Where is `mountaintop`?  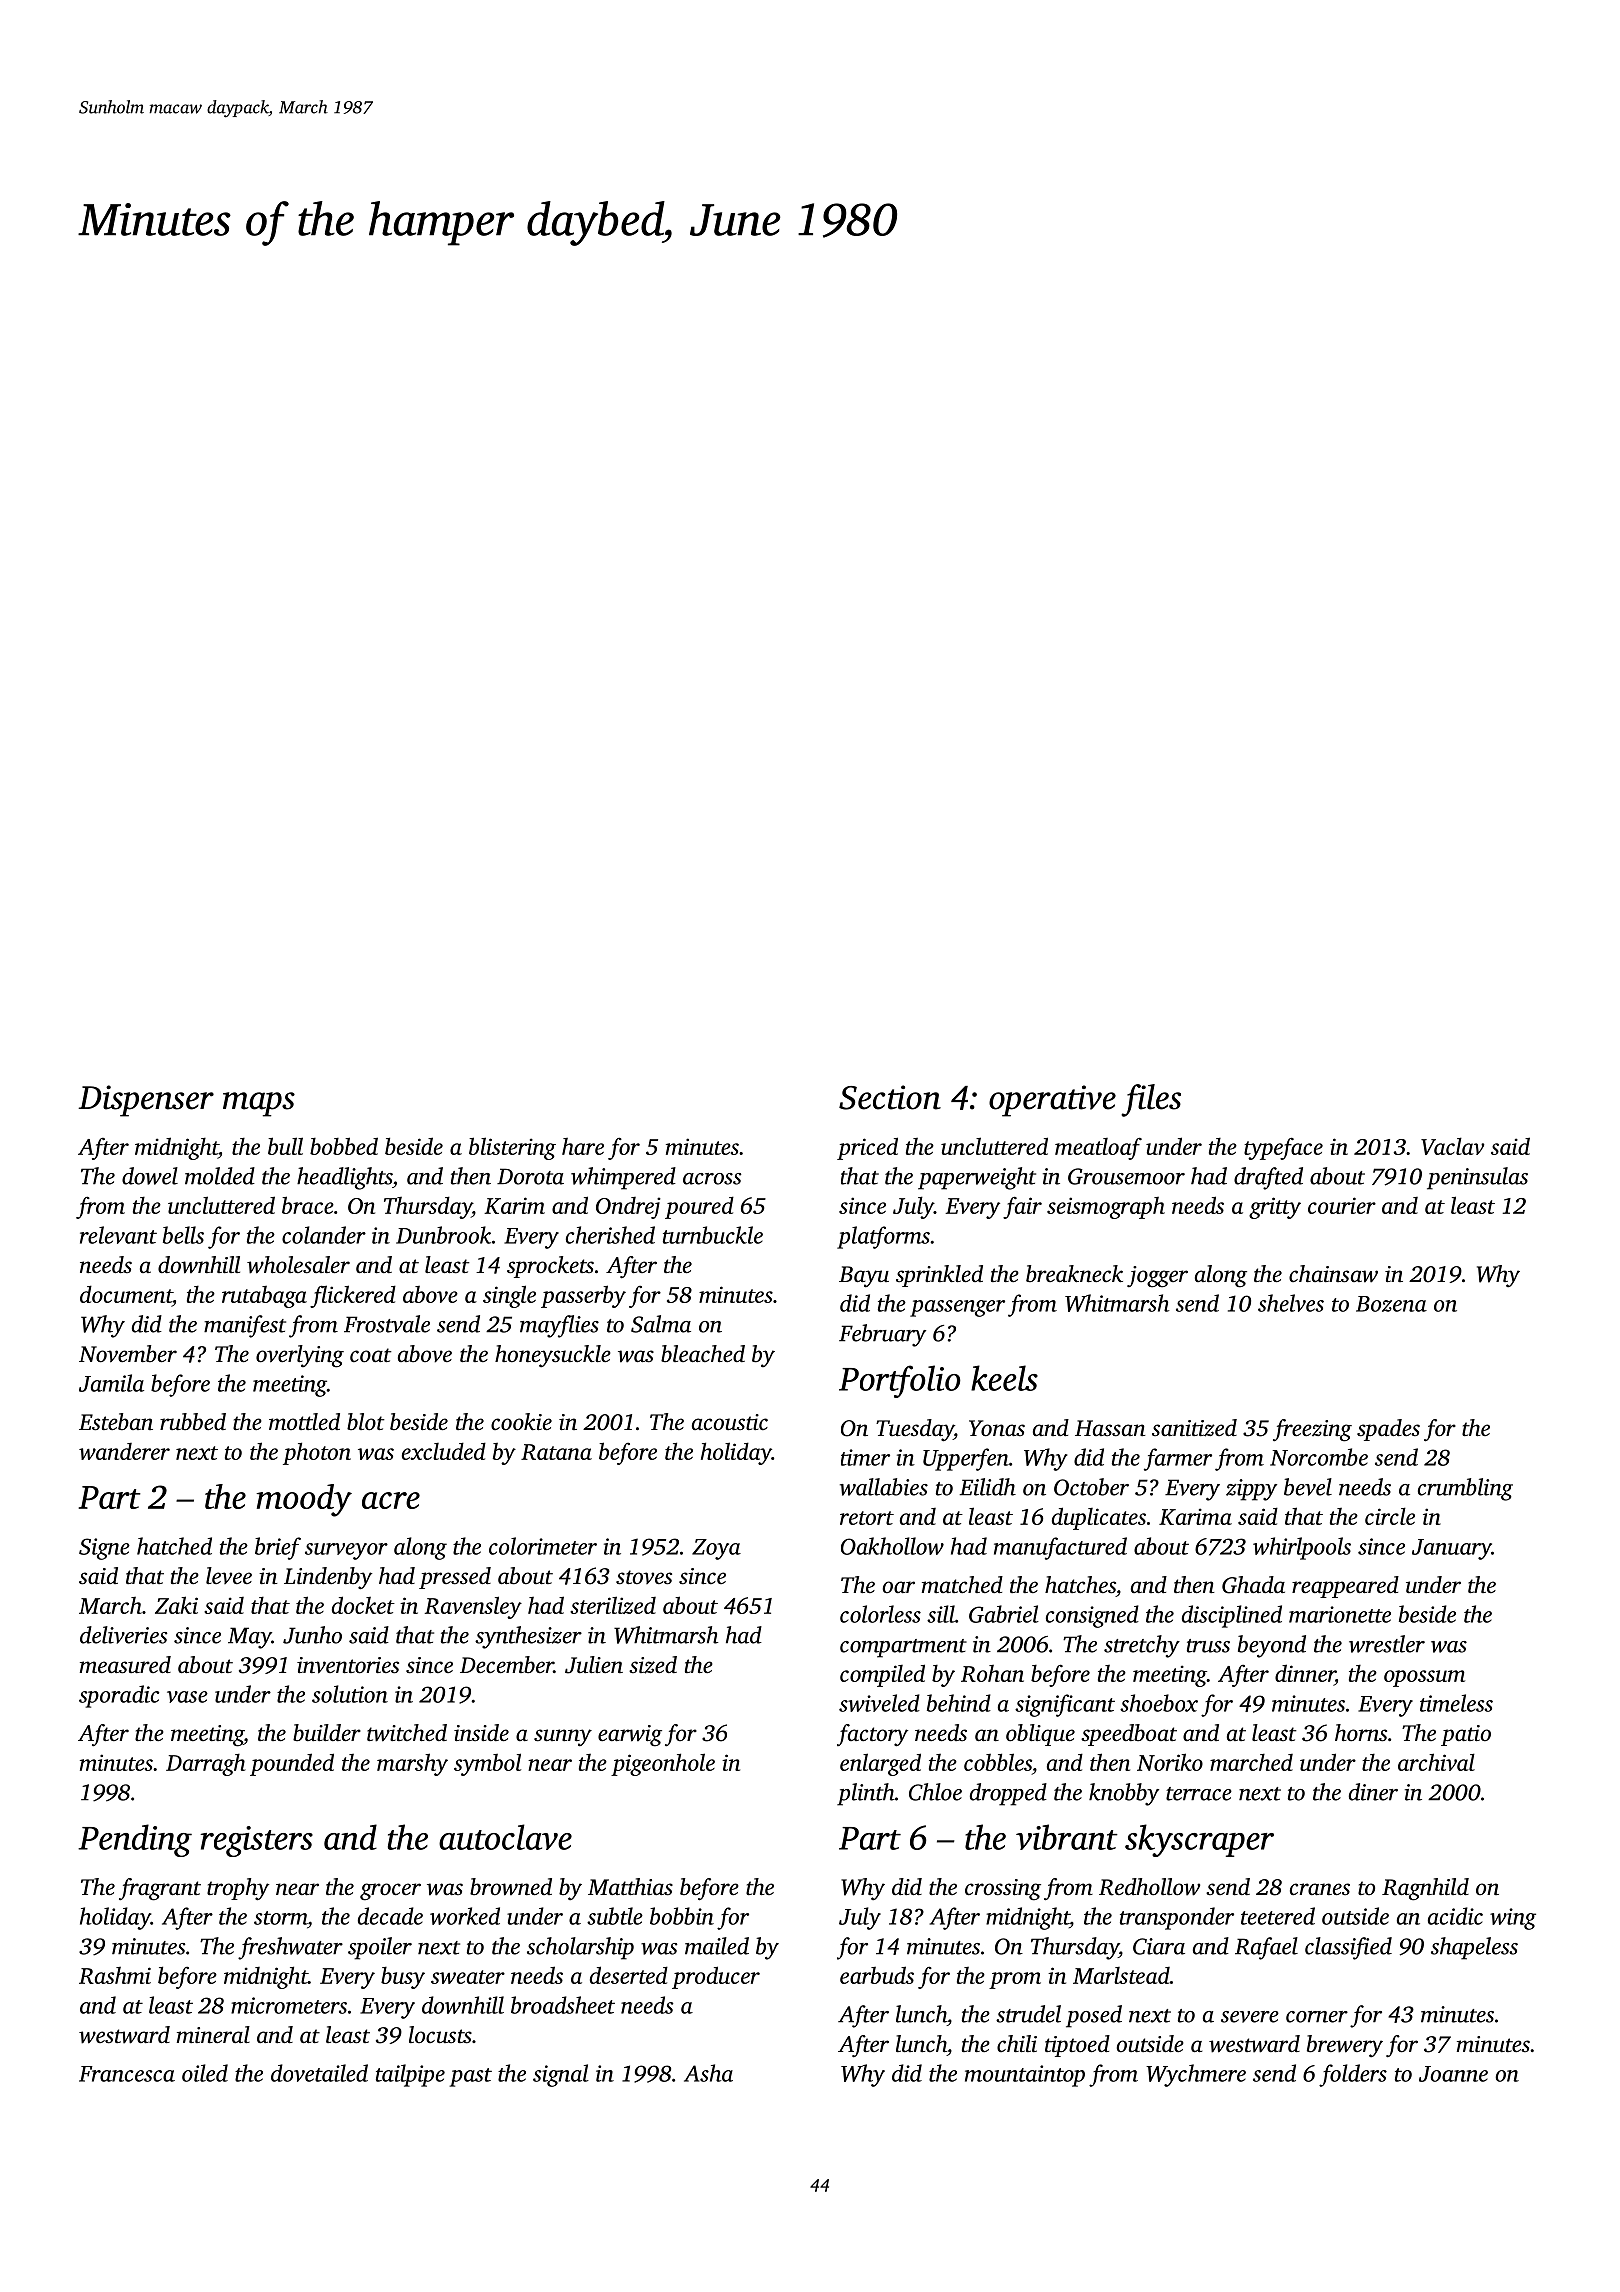
mountaintop is located at coordinates (1025, 2076).
